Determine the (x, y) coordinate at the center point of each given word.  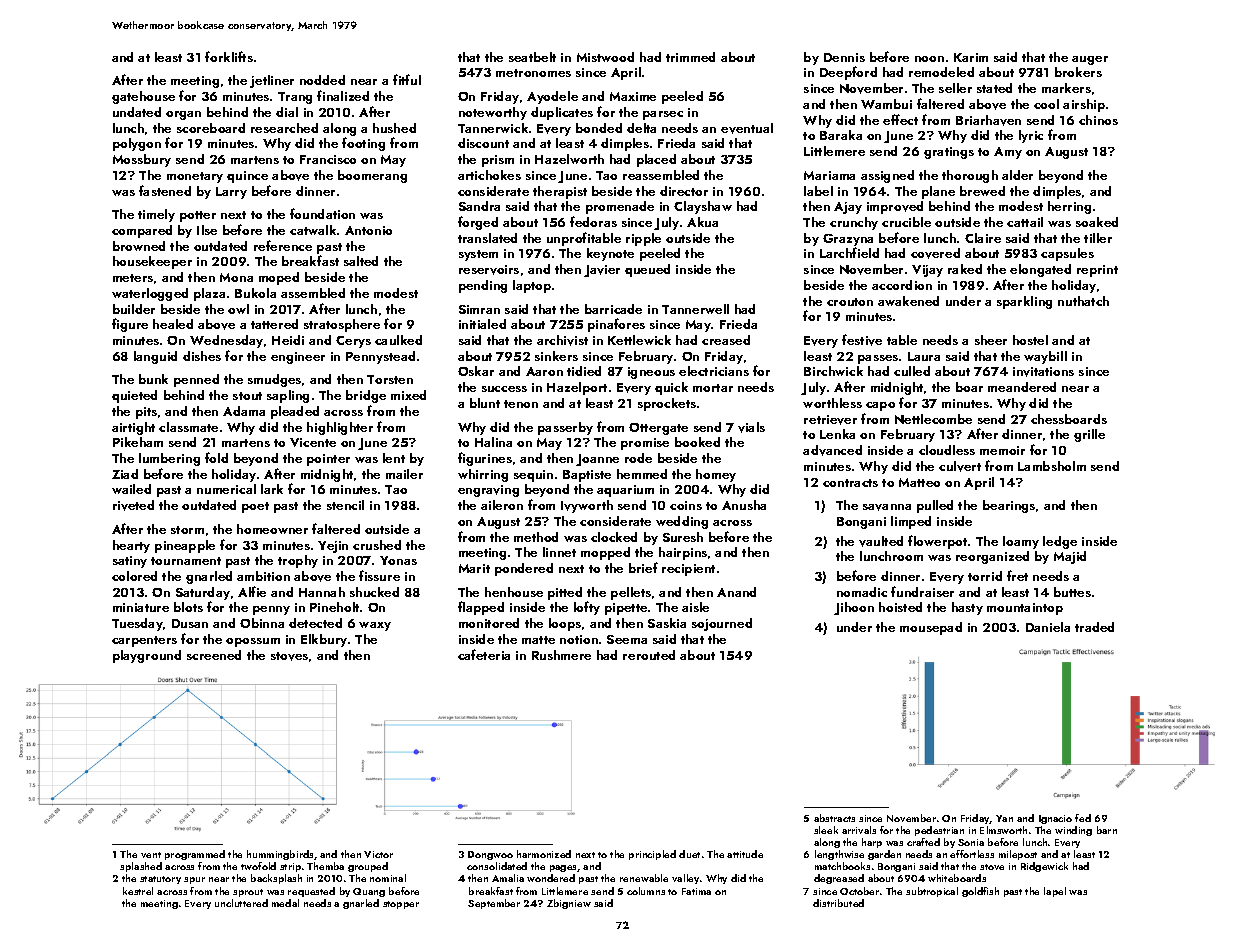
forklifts (229, 56)
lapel (1055, 892)
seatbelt (532, 57)
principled (652, 855)
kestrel (138, 891)
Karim (971, 57)
